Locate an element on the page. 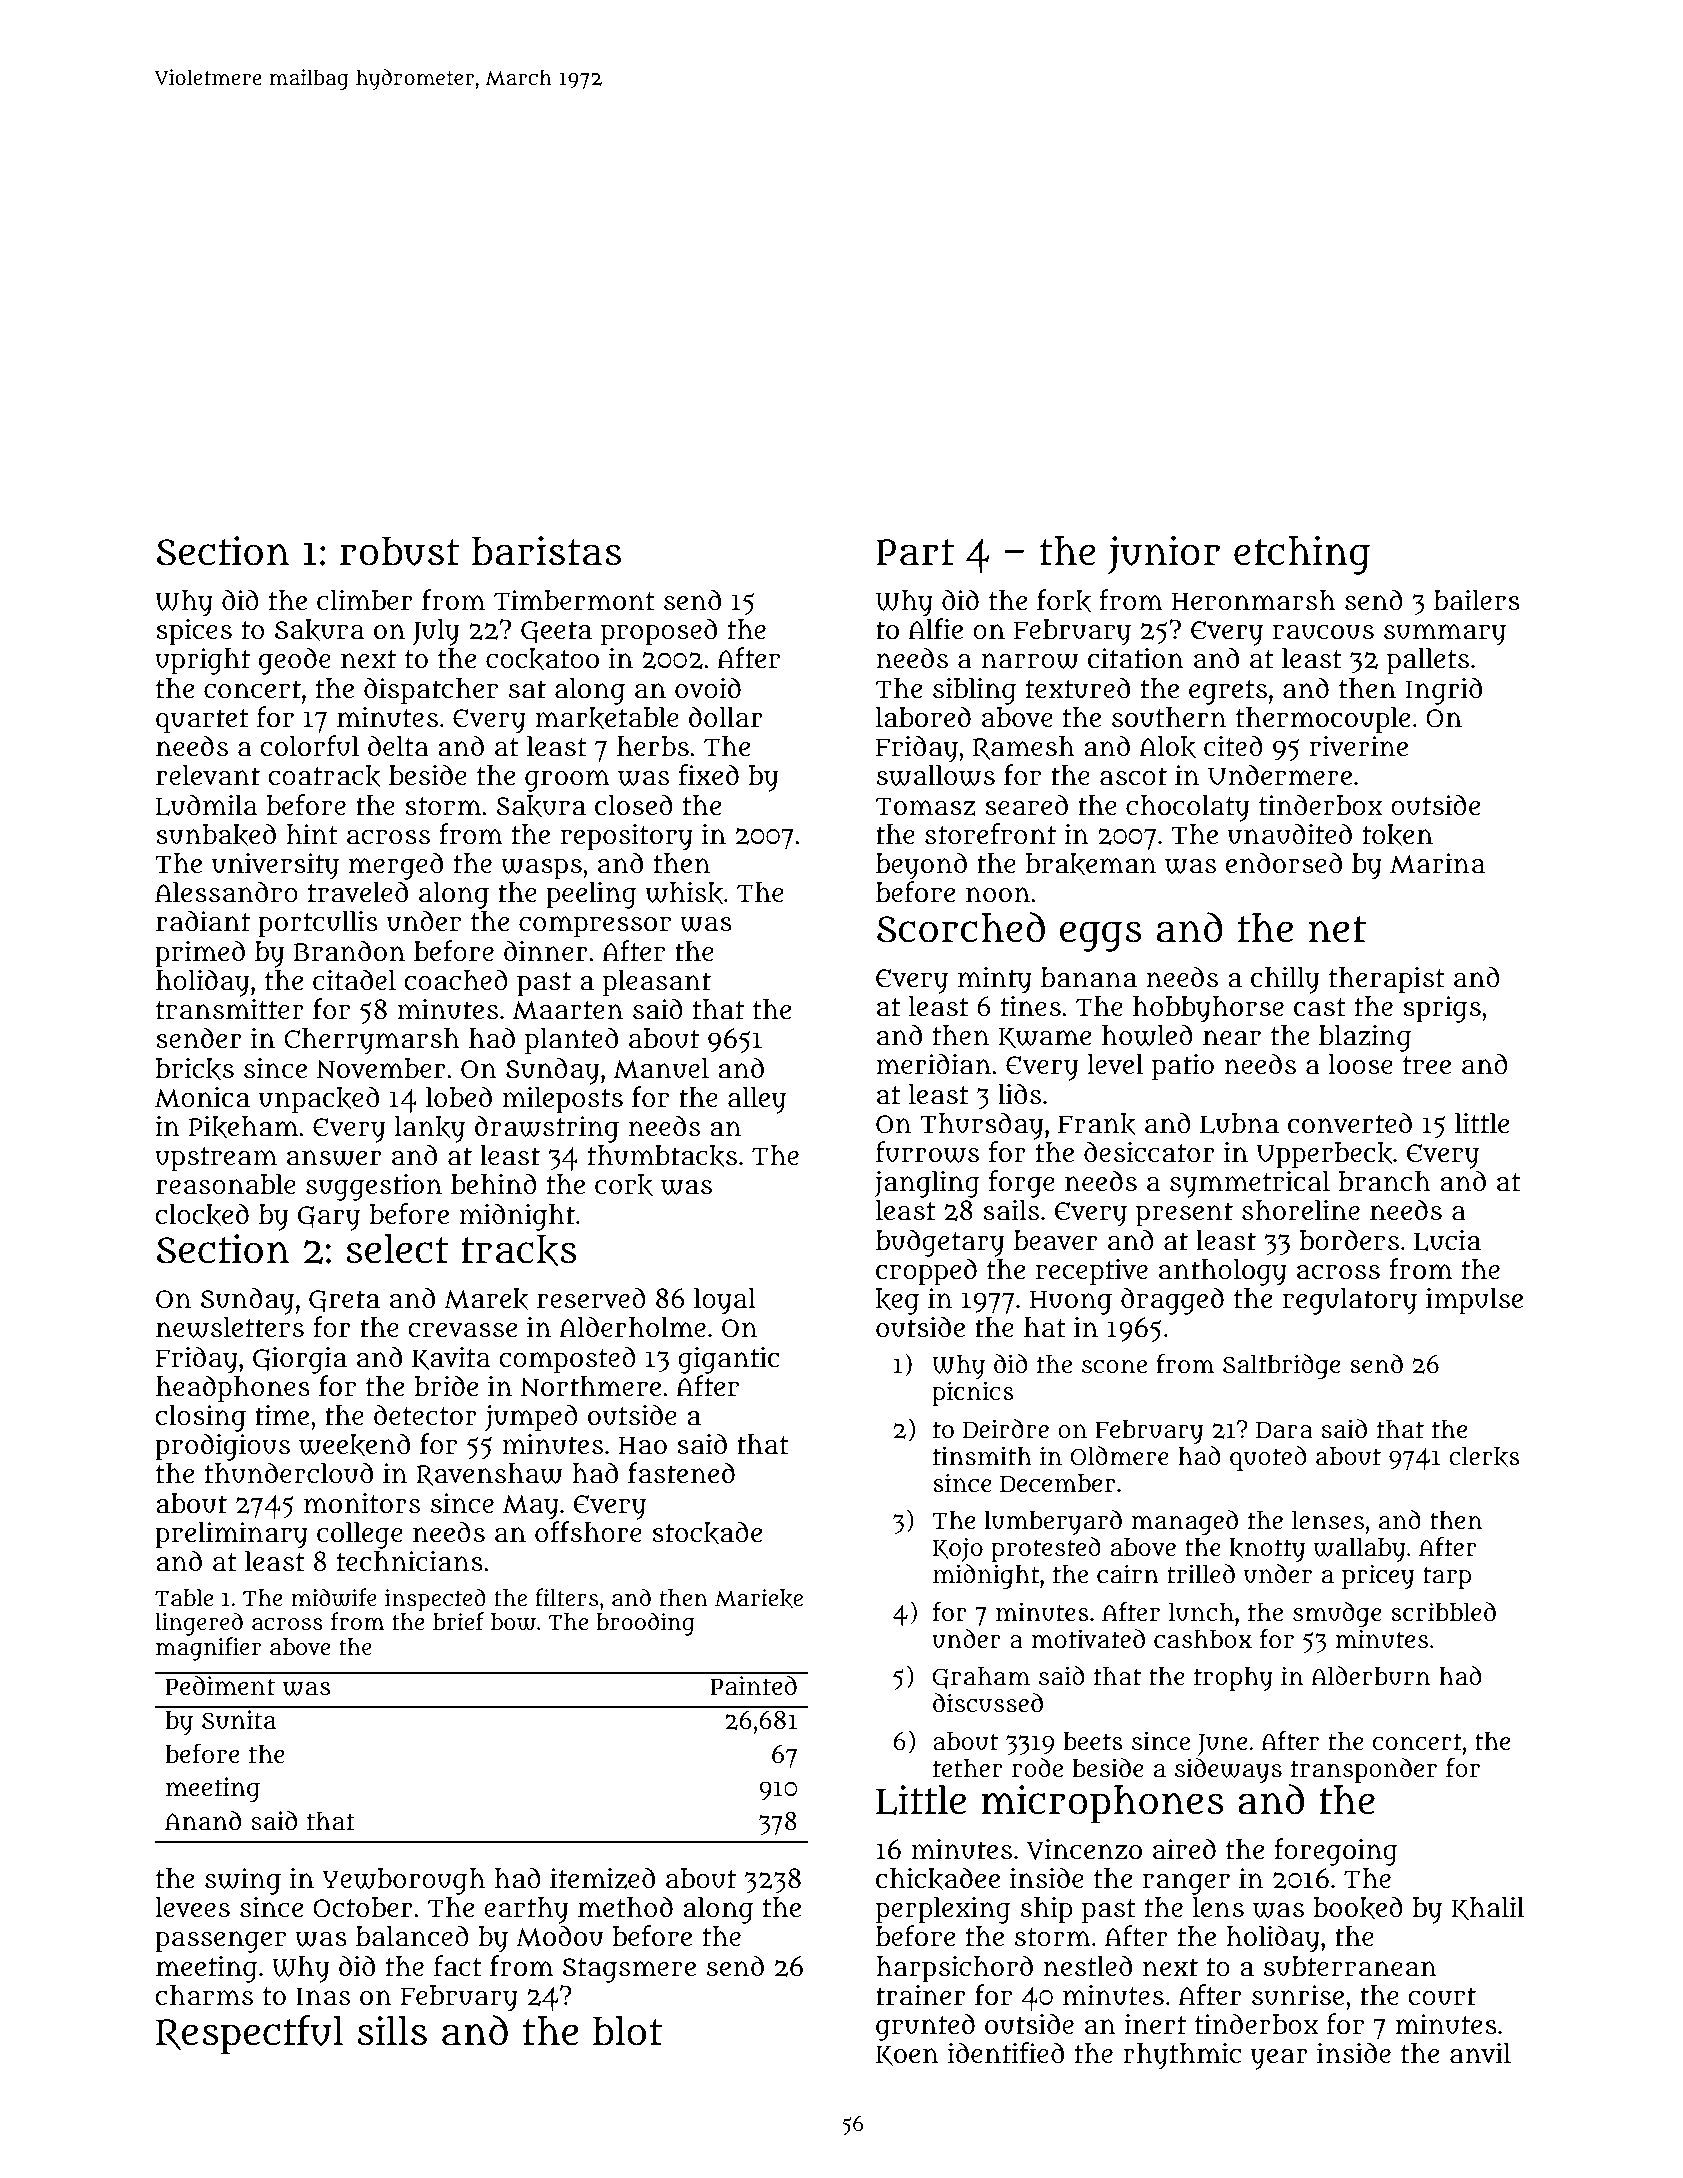 This page has width=1683, height=2178. portcullis is located at coordinates (318, 924).
